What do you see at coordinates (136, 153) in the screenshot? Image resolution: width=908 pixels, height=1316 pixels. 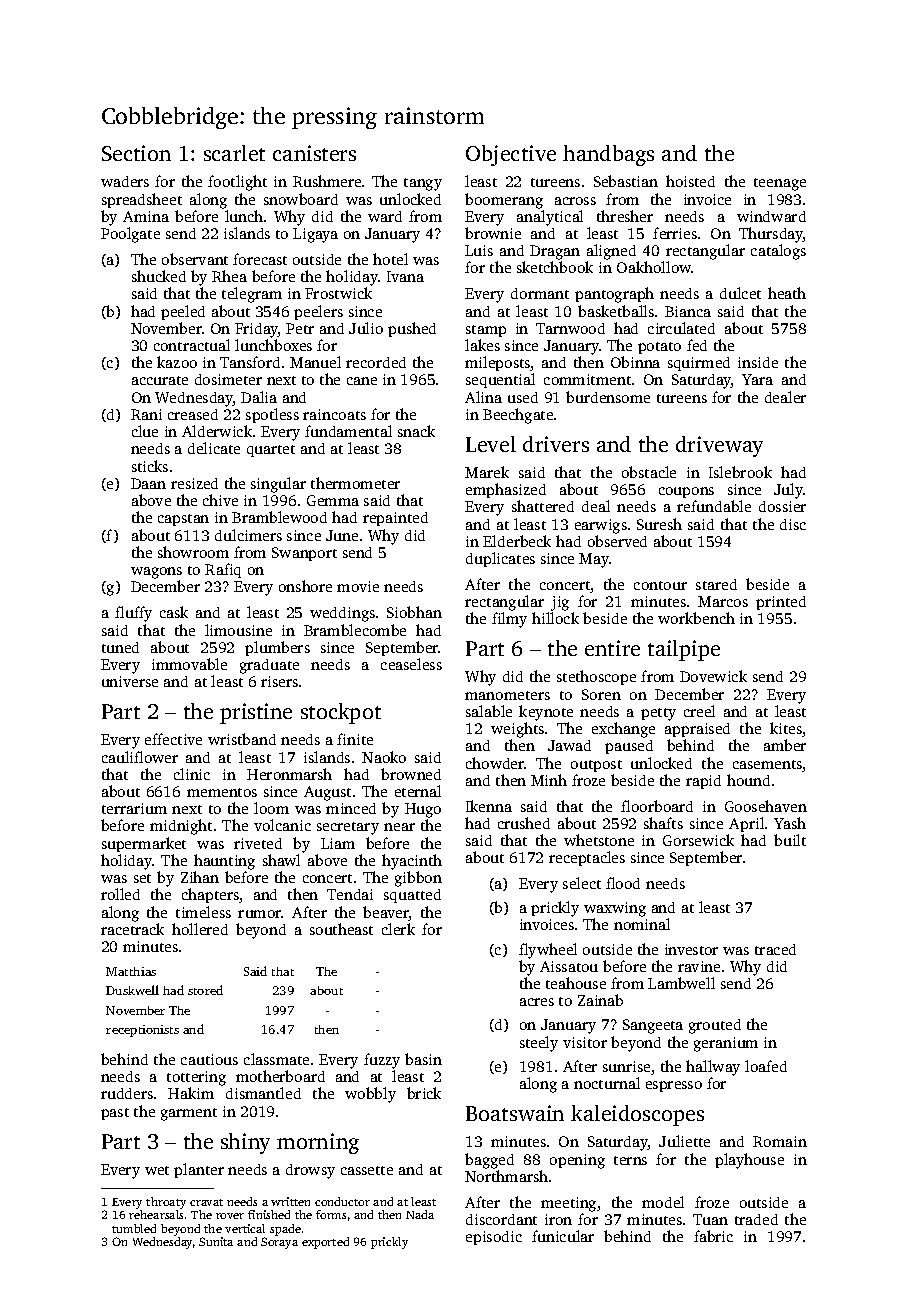 I see `Section` at bounding box center [136, 153].
